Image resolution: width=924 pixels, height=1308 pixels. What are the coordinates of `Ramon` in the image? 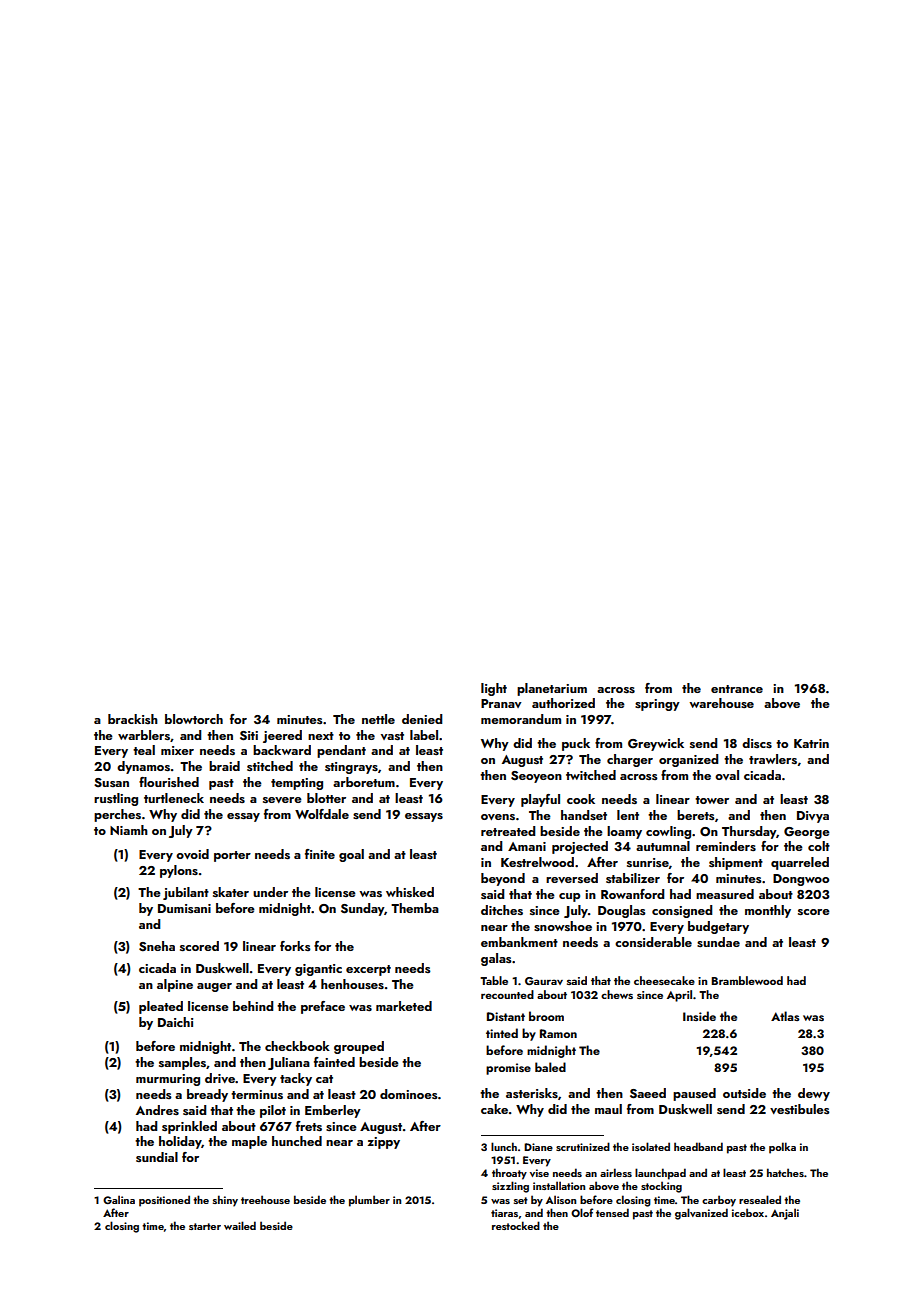 It's located at (558, 1033).
